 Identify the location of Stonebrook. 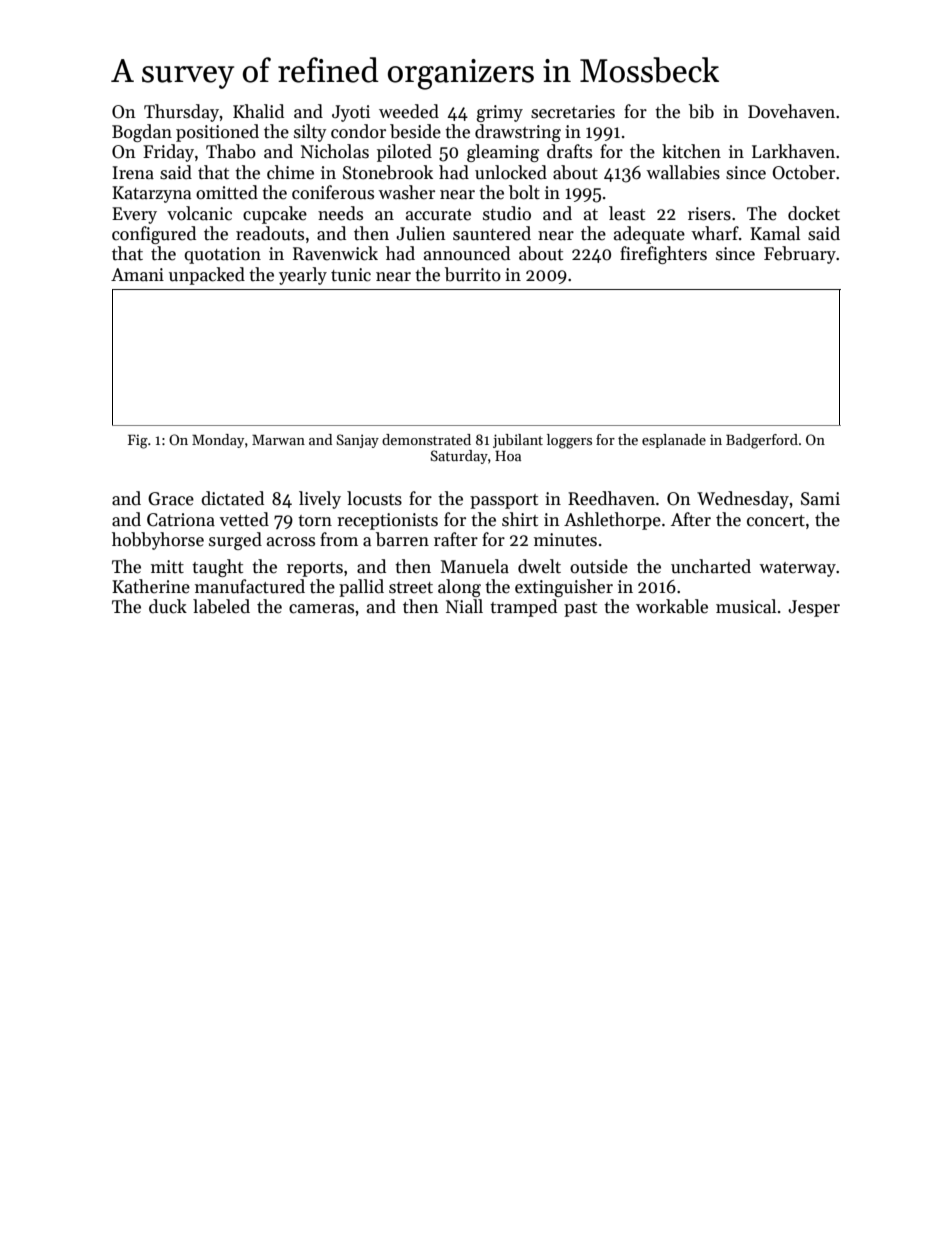
(388, 172).
